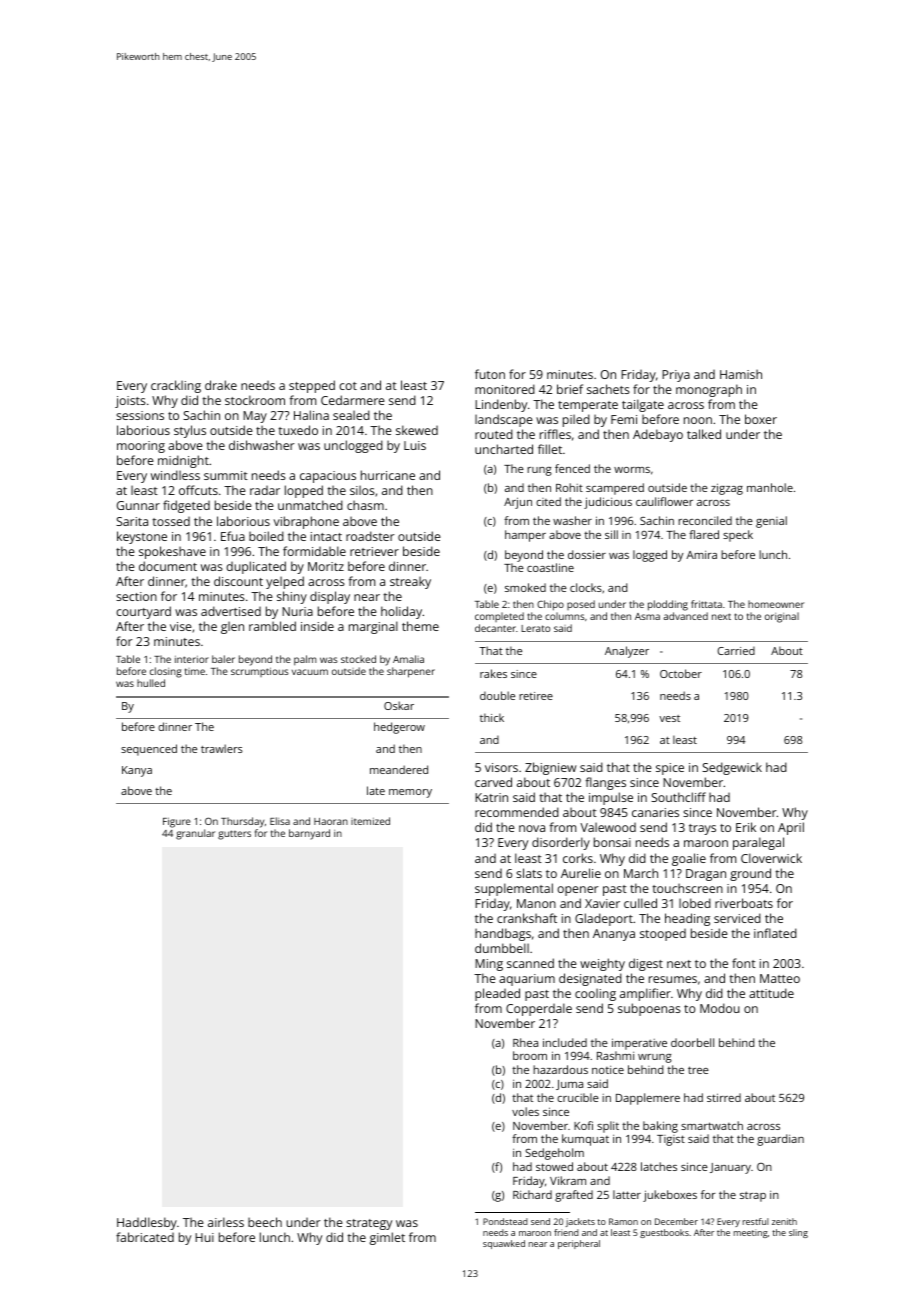 The height and width of the screenshot is (1308, 924). What do you see at coordinates (234, 835) in the screenshot?
I see `gutters` at bounding box center [234, 835].
